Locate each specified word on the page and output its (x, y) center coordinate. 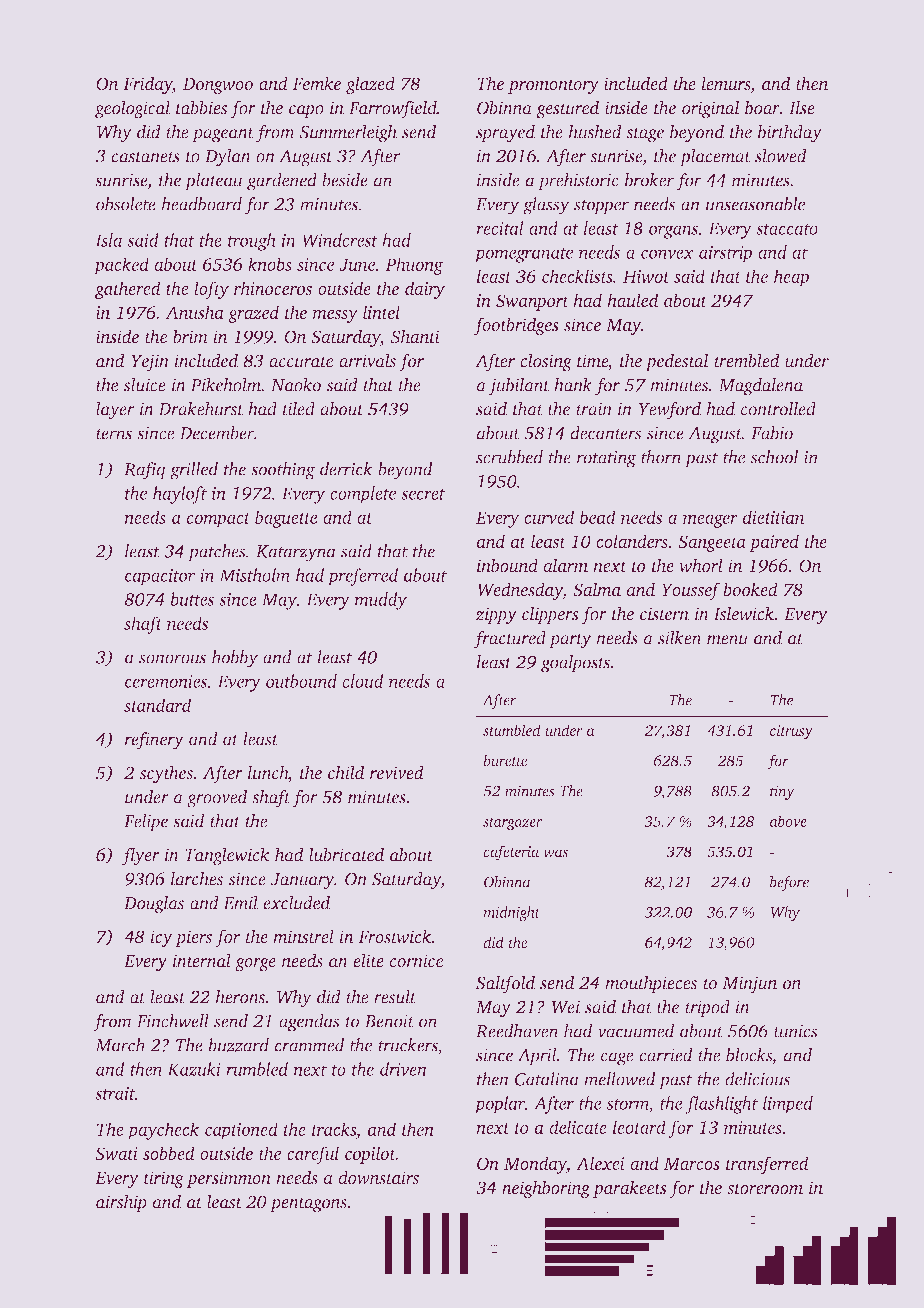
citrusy (791, 732)
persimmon (229, 1179)
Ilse (802, 107)
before (789, 883)
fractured (510, 640)
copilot (370, 1155)
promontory (553, 86)
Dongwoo (218, 85)
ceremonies (166, 681)
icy (161, 938)
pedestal (677, 362)
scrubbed (509, 457)
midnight (512, 913)
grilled (194, 471)
